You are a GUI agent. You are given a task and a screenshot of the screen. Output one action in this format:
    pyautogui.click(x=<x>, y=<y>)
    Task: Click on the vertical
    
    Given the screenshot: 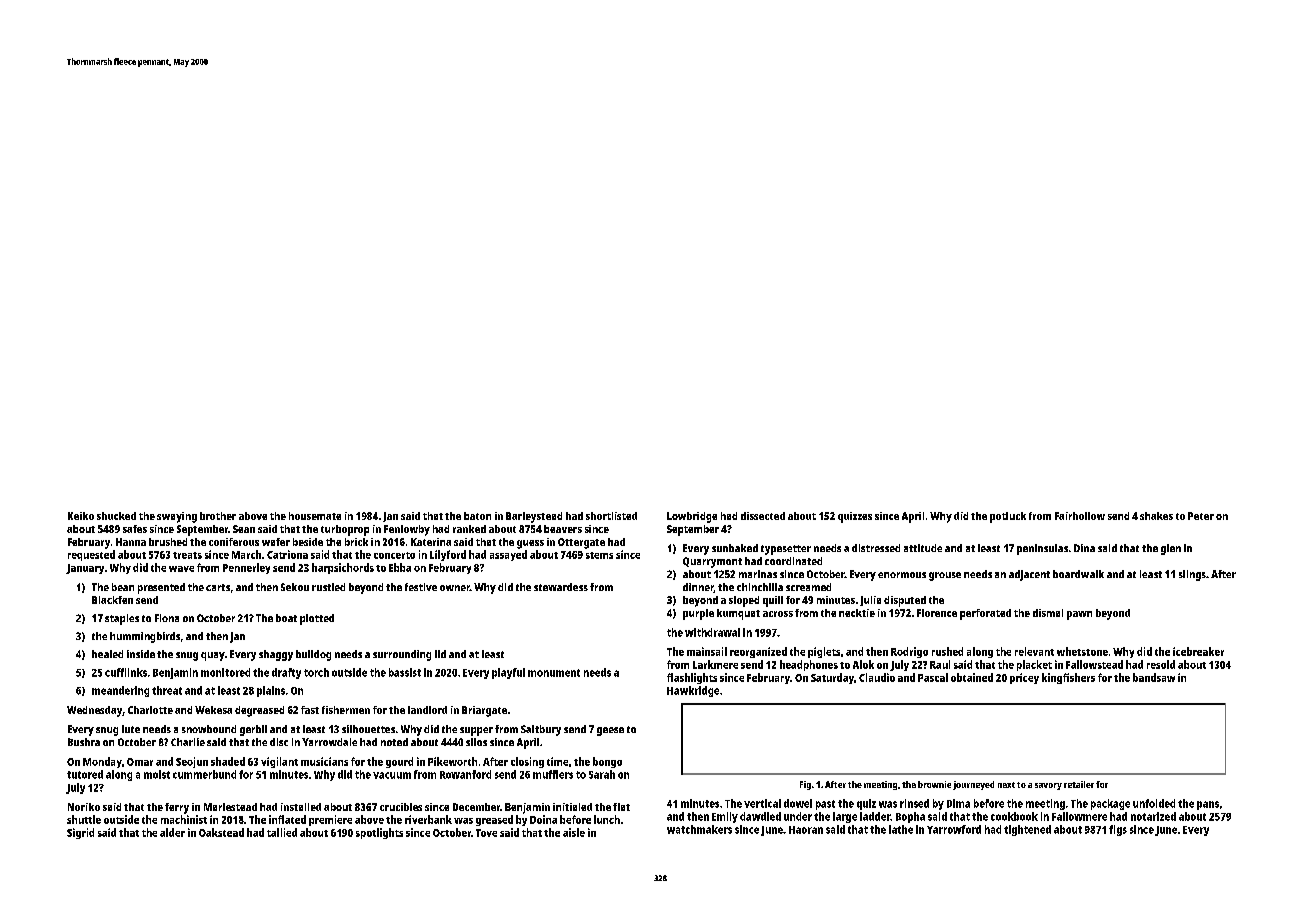 What is the action you would take?
    pyautogui.click(x=762, y=803)
